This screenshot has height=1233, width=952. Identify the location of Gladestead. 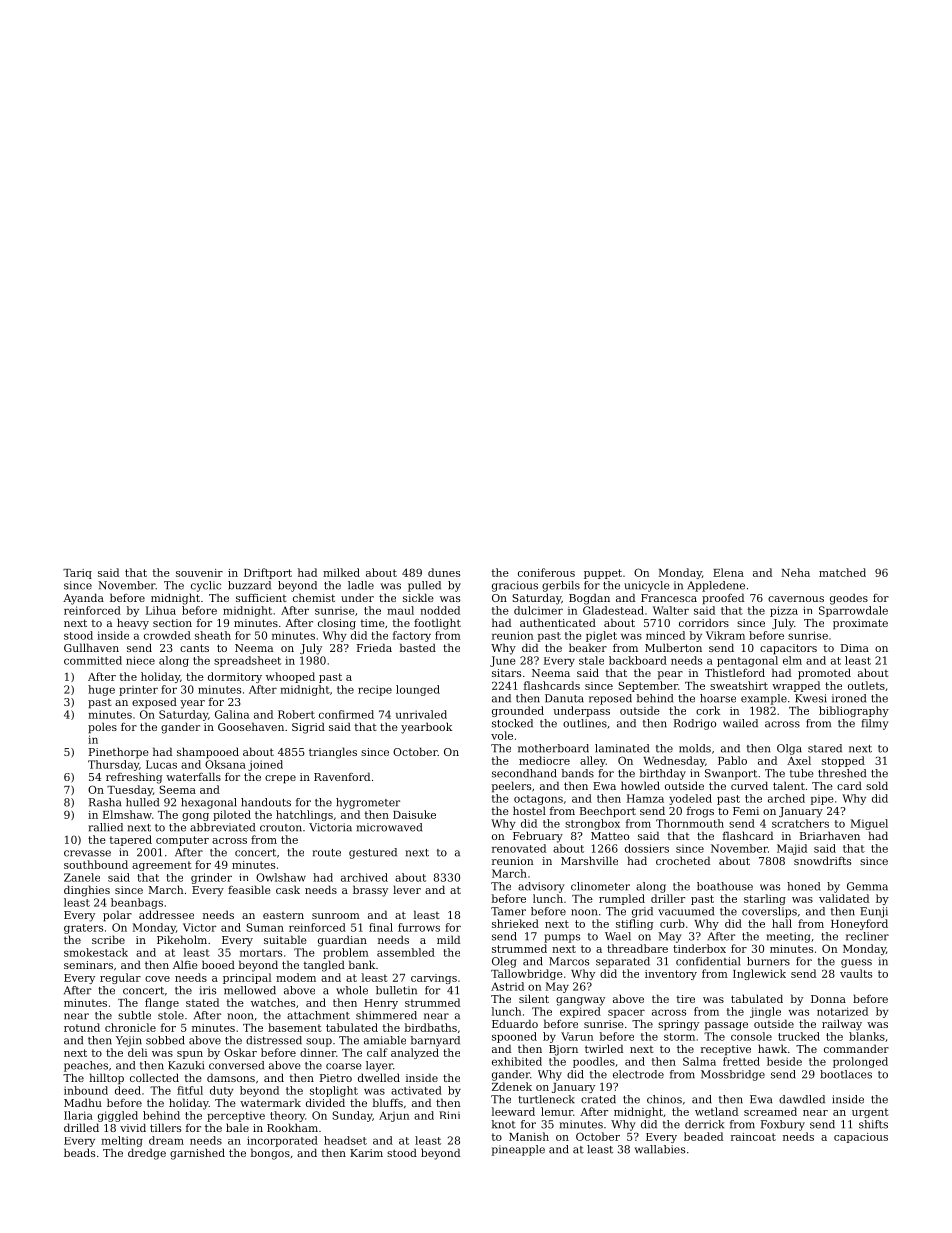
(613, 610).
